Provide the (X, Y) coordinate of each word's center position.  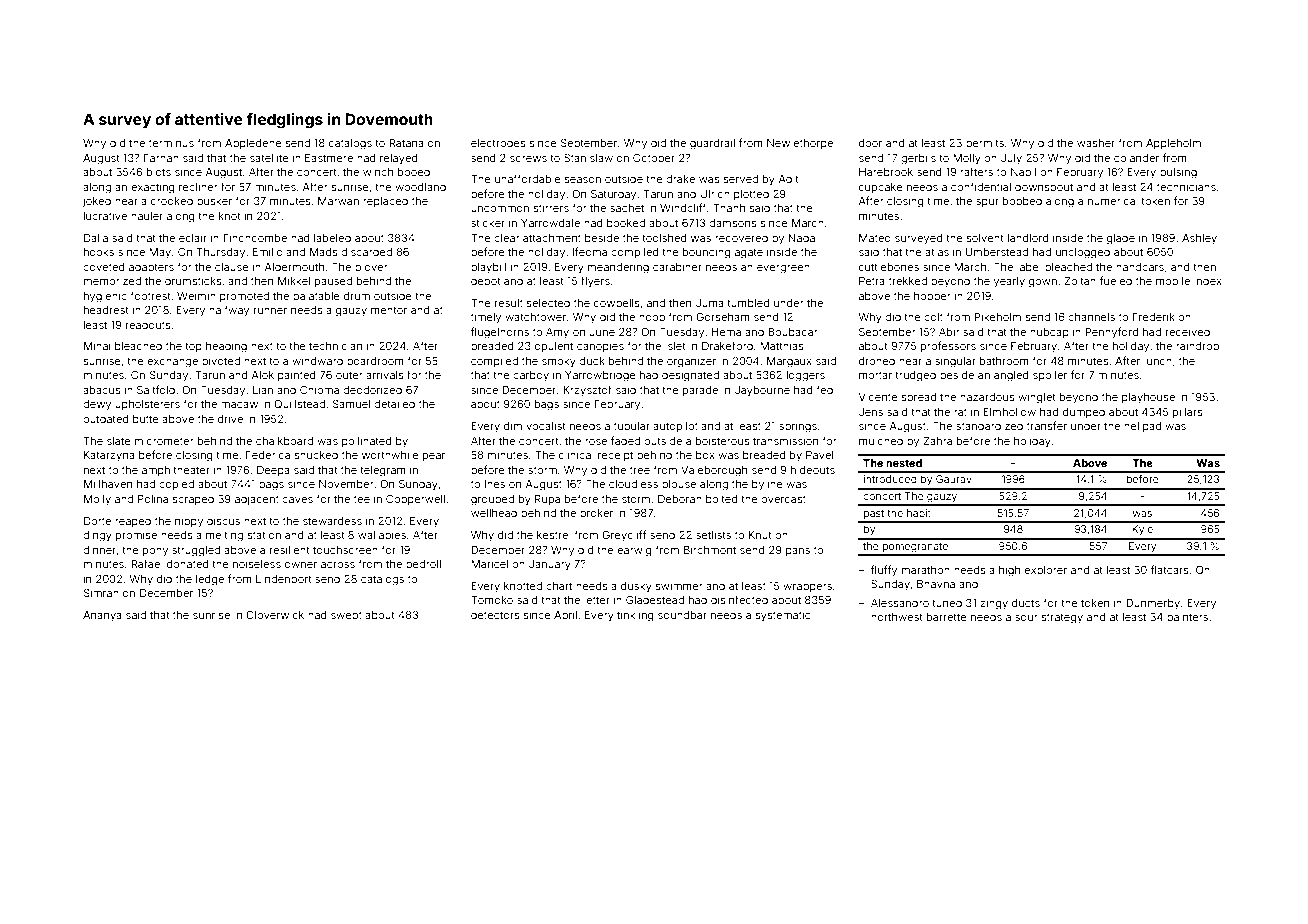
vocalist (546, 426)
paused (333, 282)
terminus (171, 143)
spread (919, 398)
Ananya (102, 616)
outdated (106, 419)
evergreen (783, 269)
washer (1096, 143)
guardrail (712, 144)
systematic (783, 616)
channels (1091, 317)
